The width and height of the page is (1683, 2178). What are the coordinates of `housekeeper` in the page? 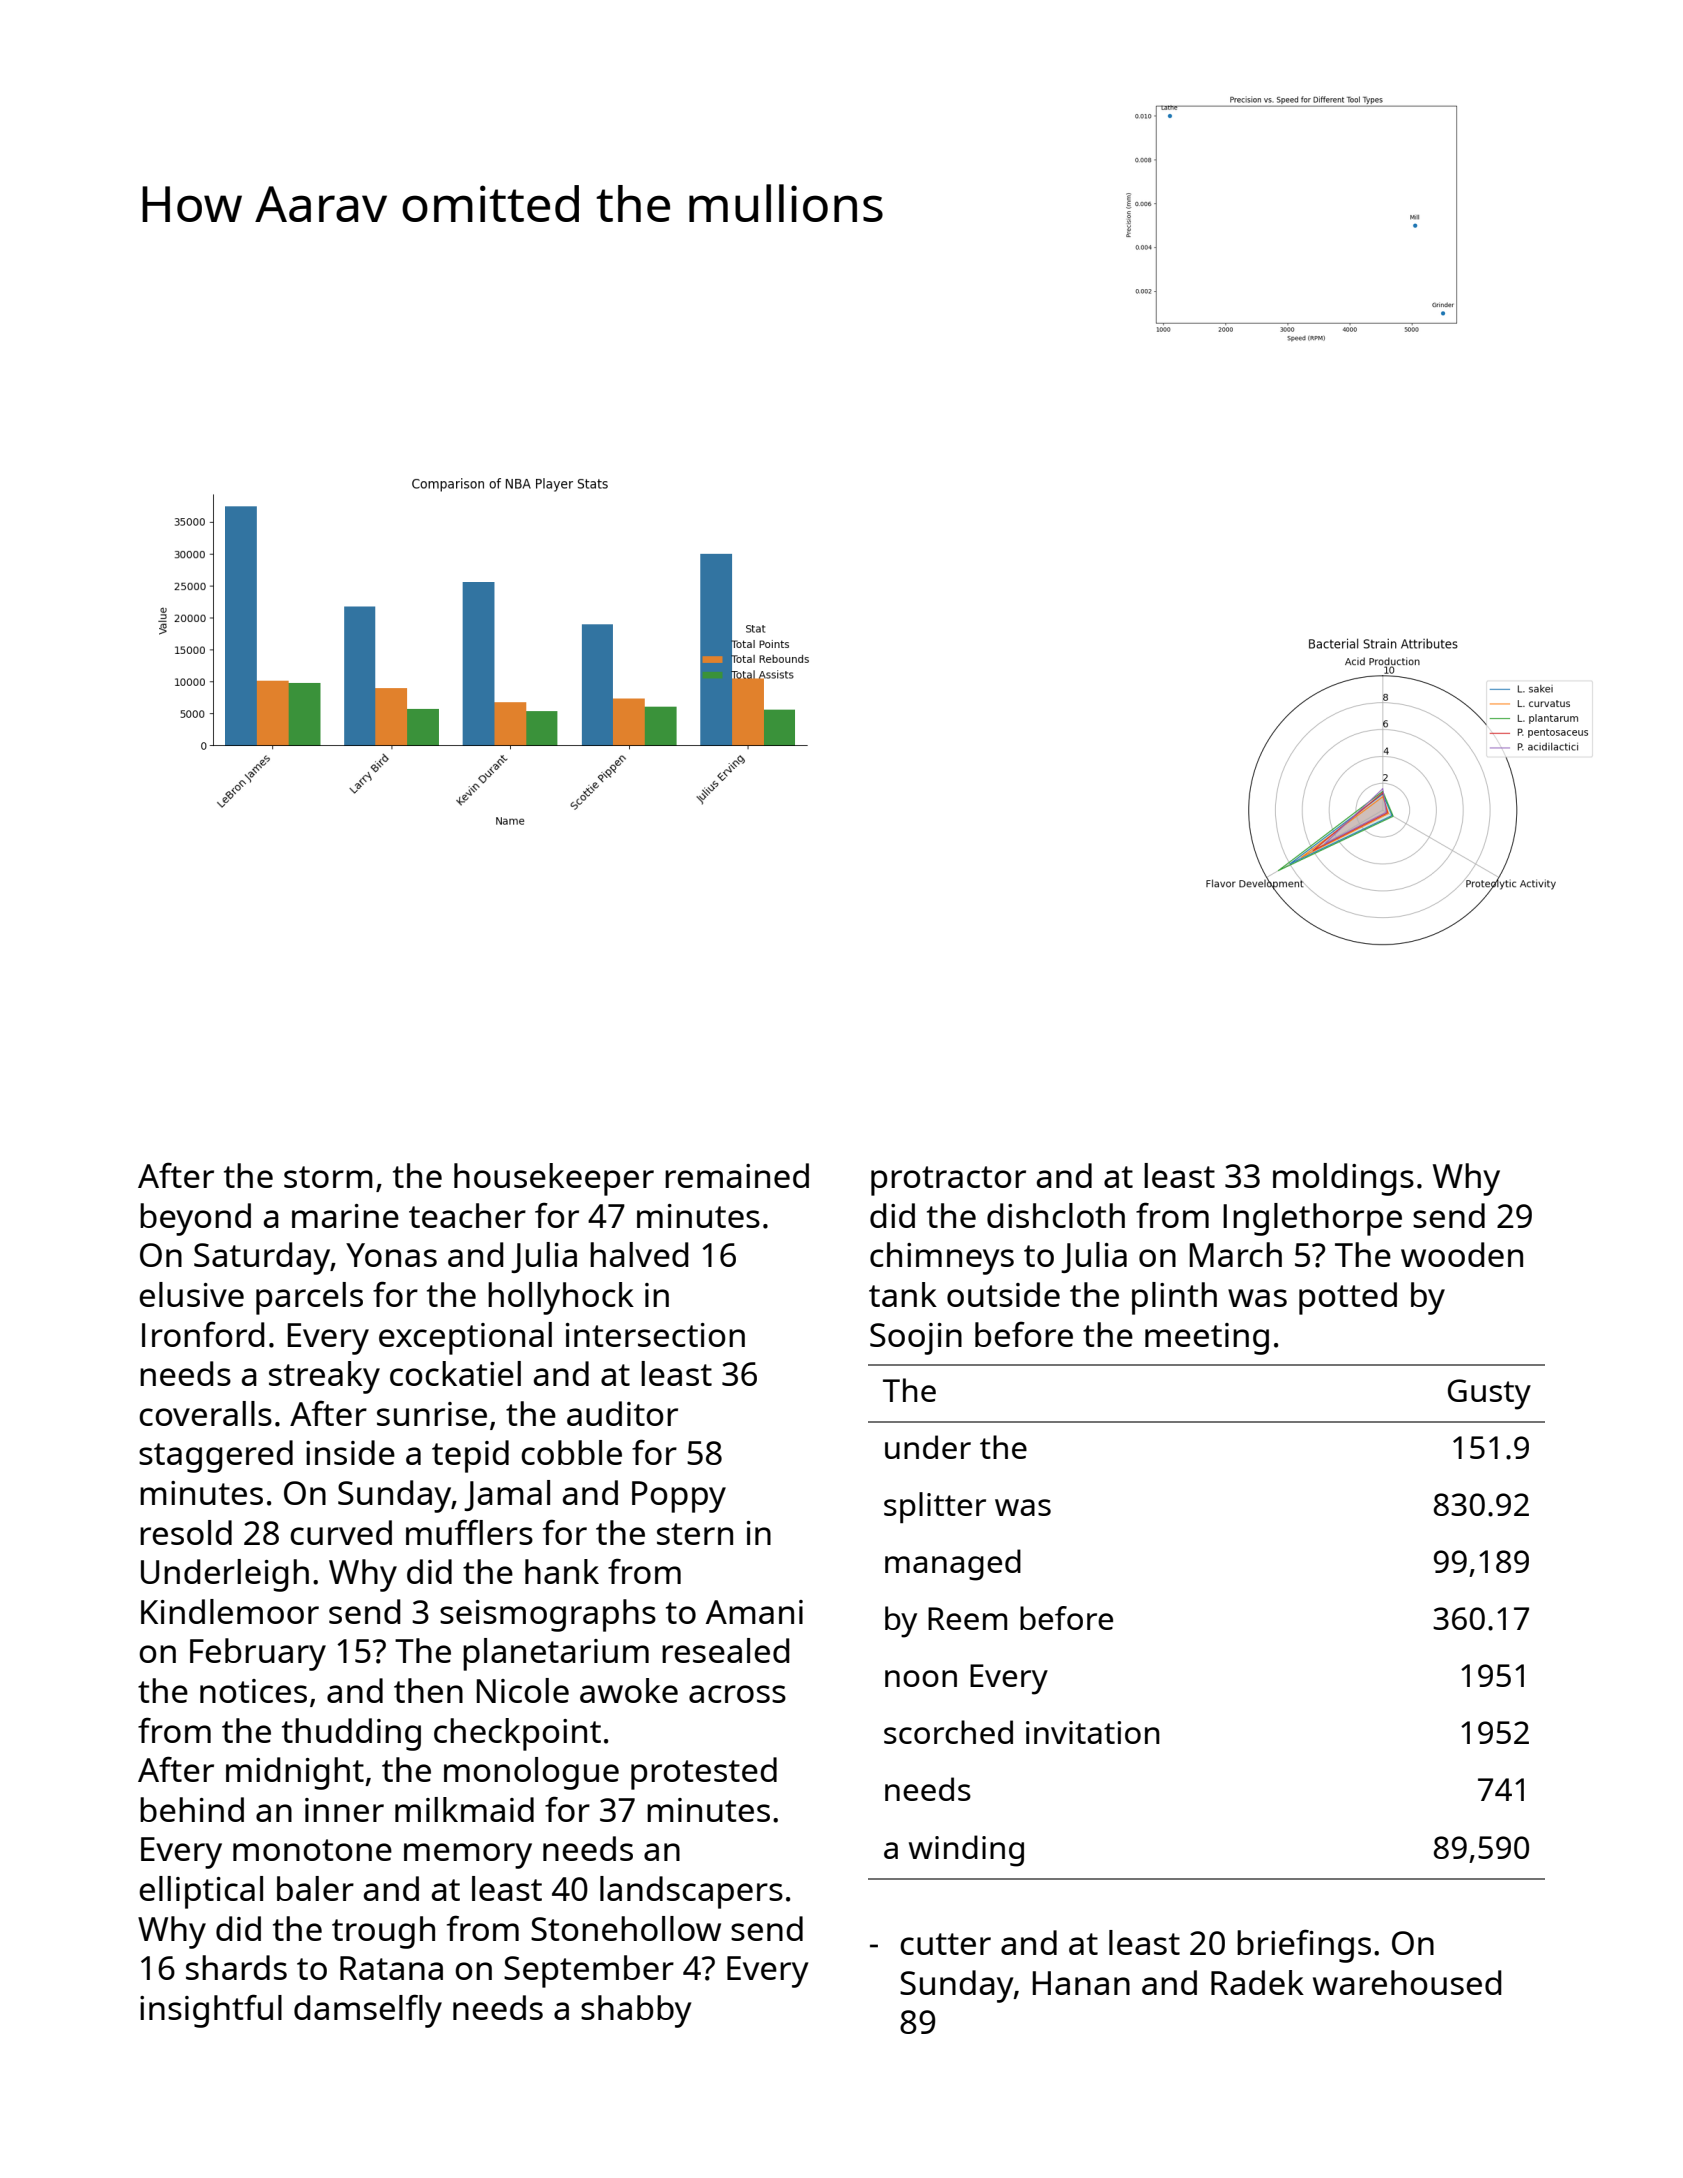 It's located at (554, 1179).
